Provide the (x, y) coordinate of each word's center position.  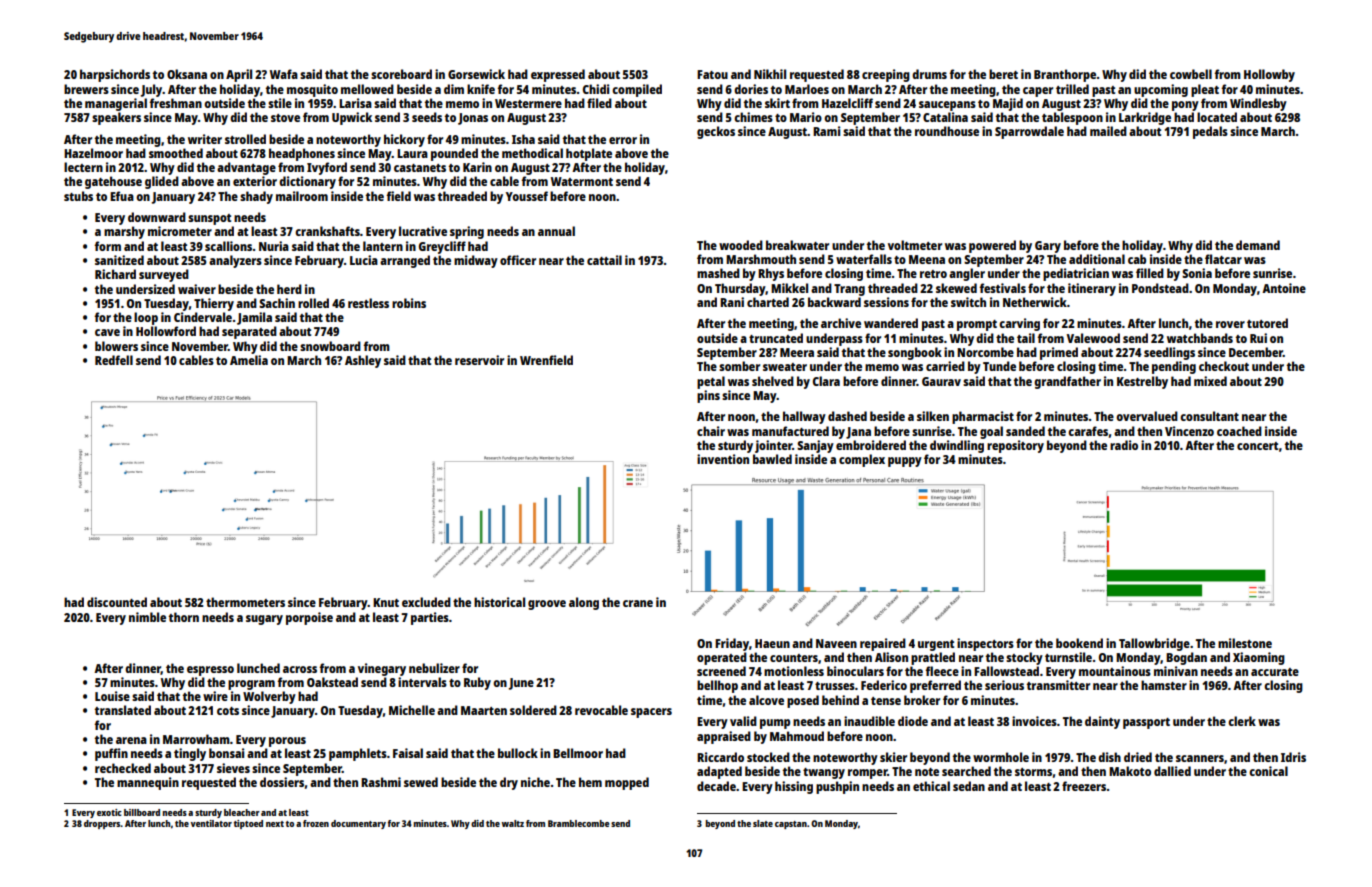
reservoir (479, 360)
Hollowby (1269, 75)
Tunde (999, 366)
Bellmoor (578, 753)
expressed (558, 75)
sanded (1025, 431)
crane (638, 603)
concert (1257, 446)
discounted (117, 602)
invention (723, 459)
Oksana (187, 74)
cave (107, 332)
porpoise (309, 618)
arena (131, 740)
